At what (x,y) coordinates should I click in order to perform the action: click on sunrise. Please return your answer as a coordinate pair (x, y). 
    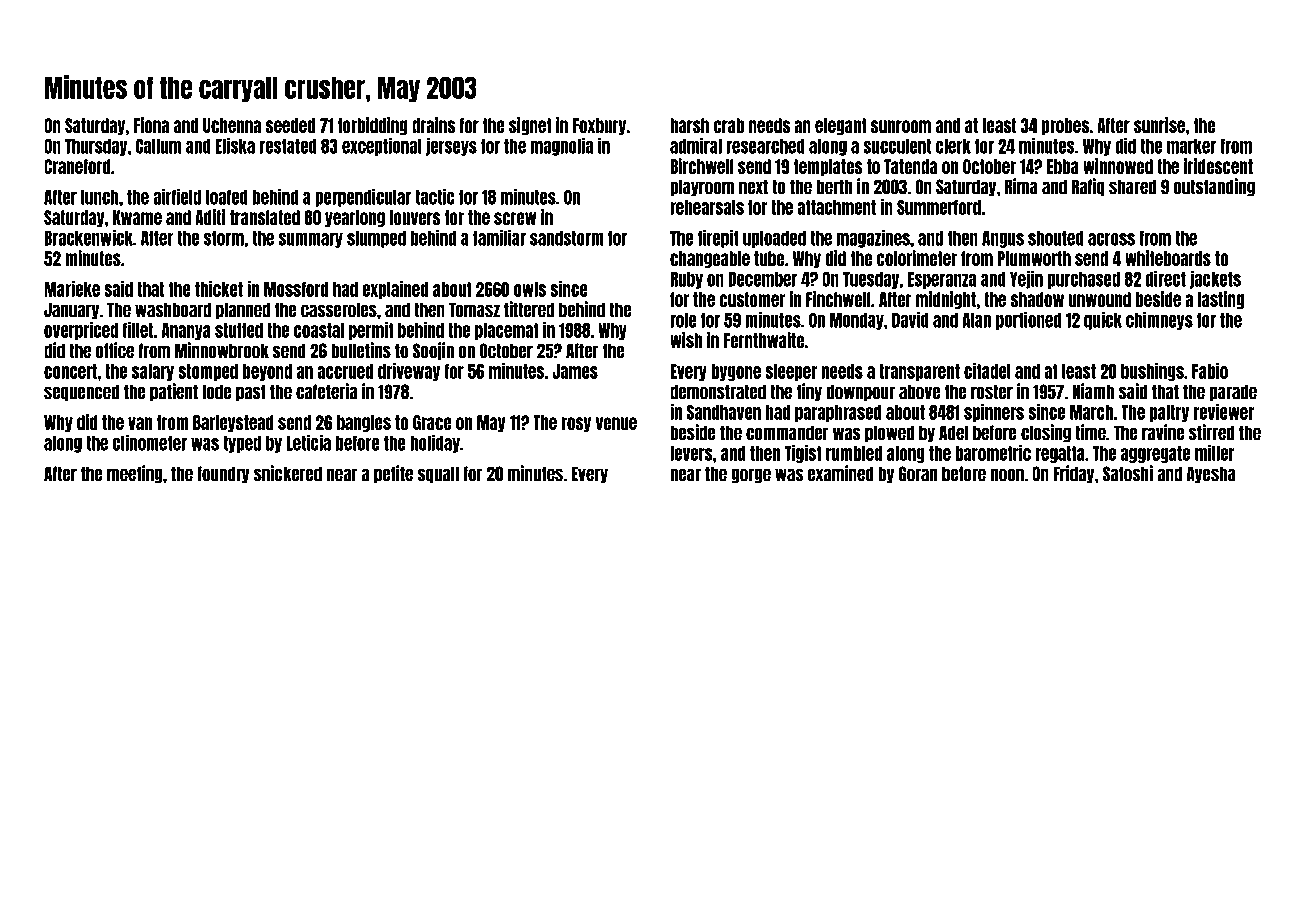
    Looking at the image, I should click on (1159, 125).
